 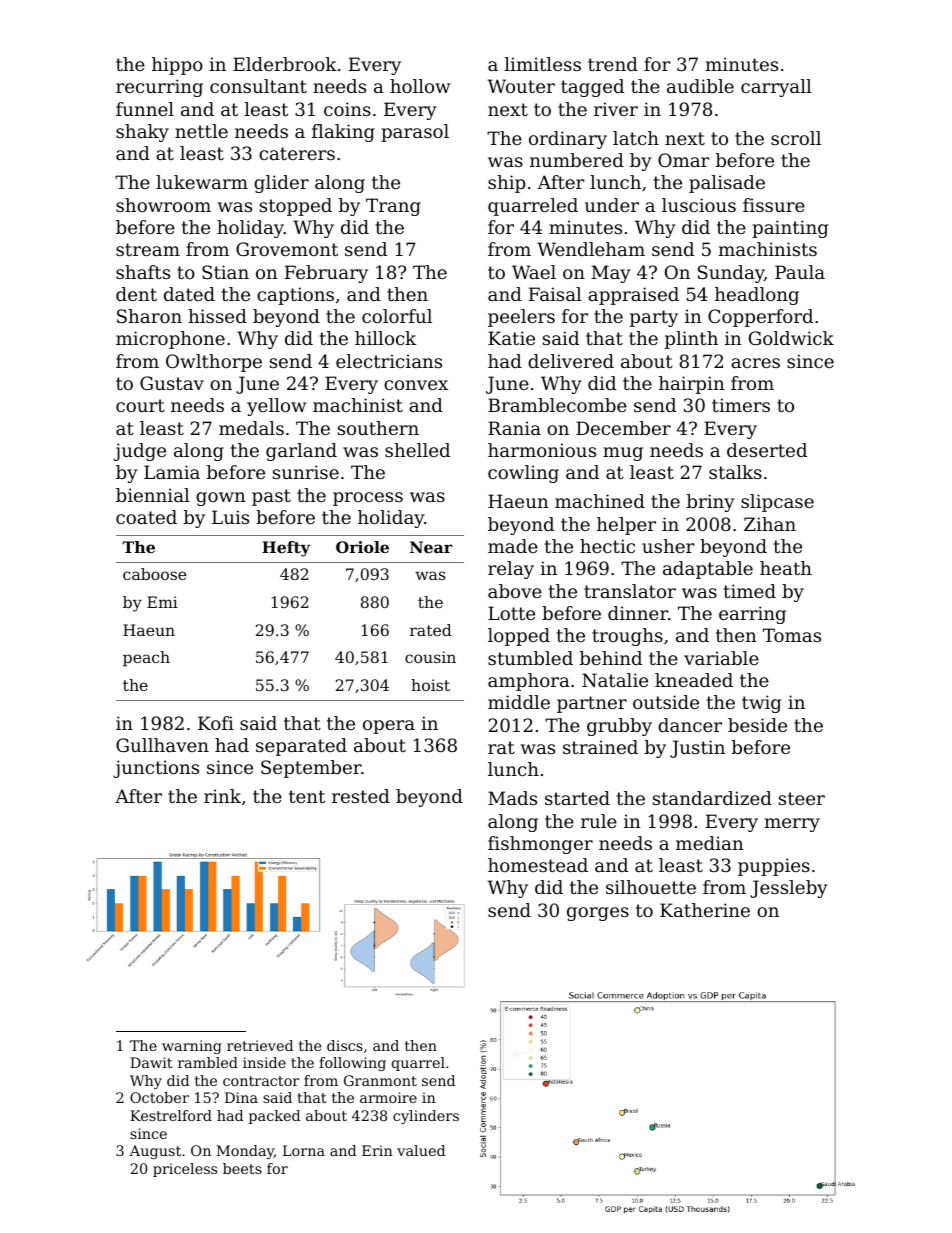 I want to click on coins, so click(x=347, y=109).
